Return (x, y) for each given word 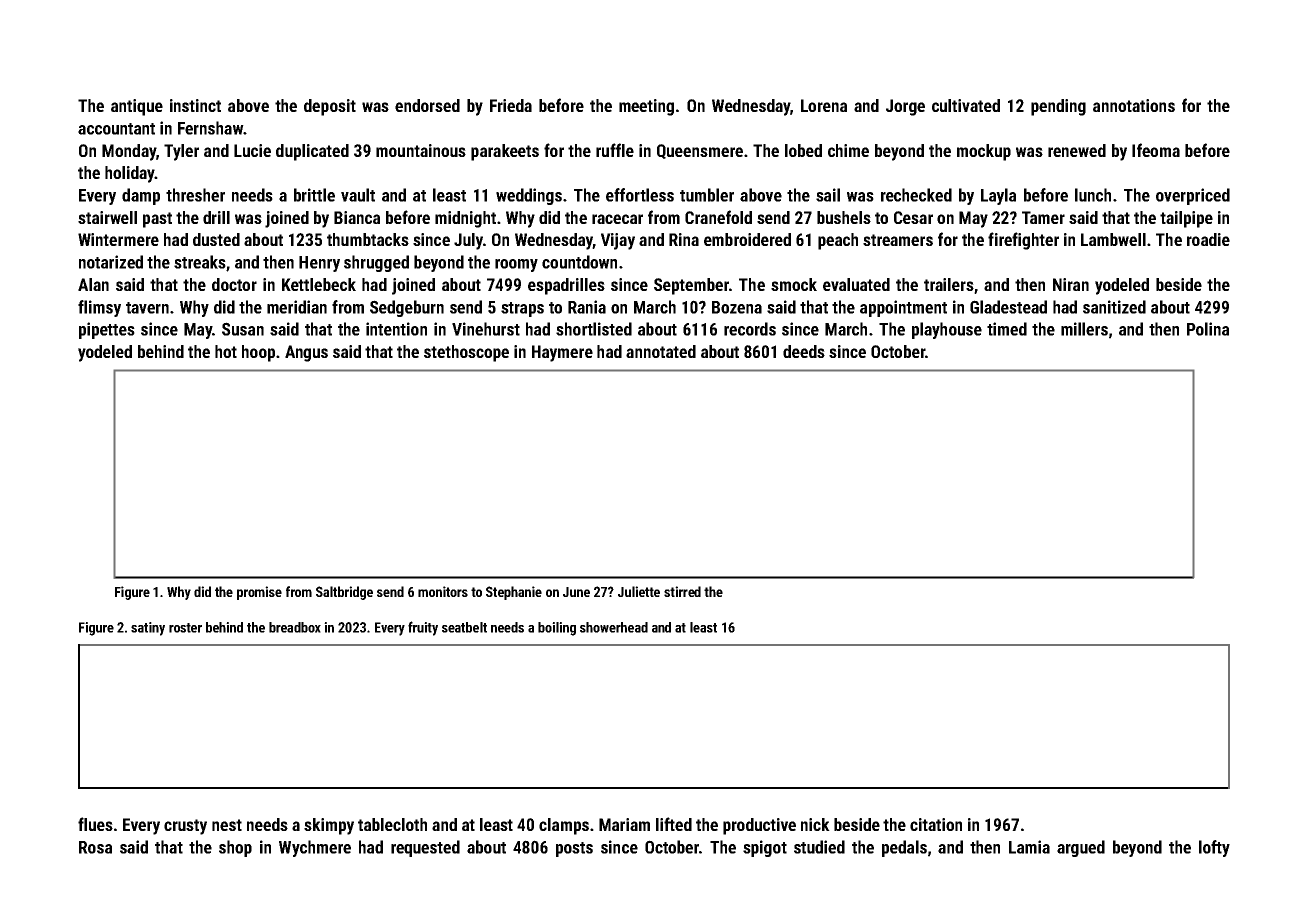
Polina (1208, 329)
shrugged (376, 263)
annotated (661, 351)
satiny (148, 629)
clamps (564, 826)
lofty (1214, 848)
